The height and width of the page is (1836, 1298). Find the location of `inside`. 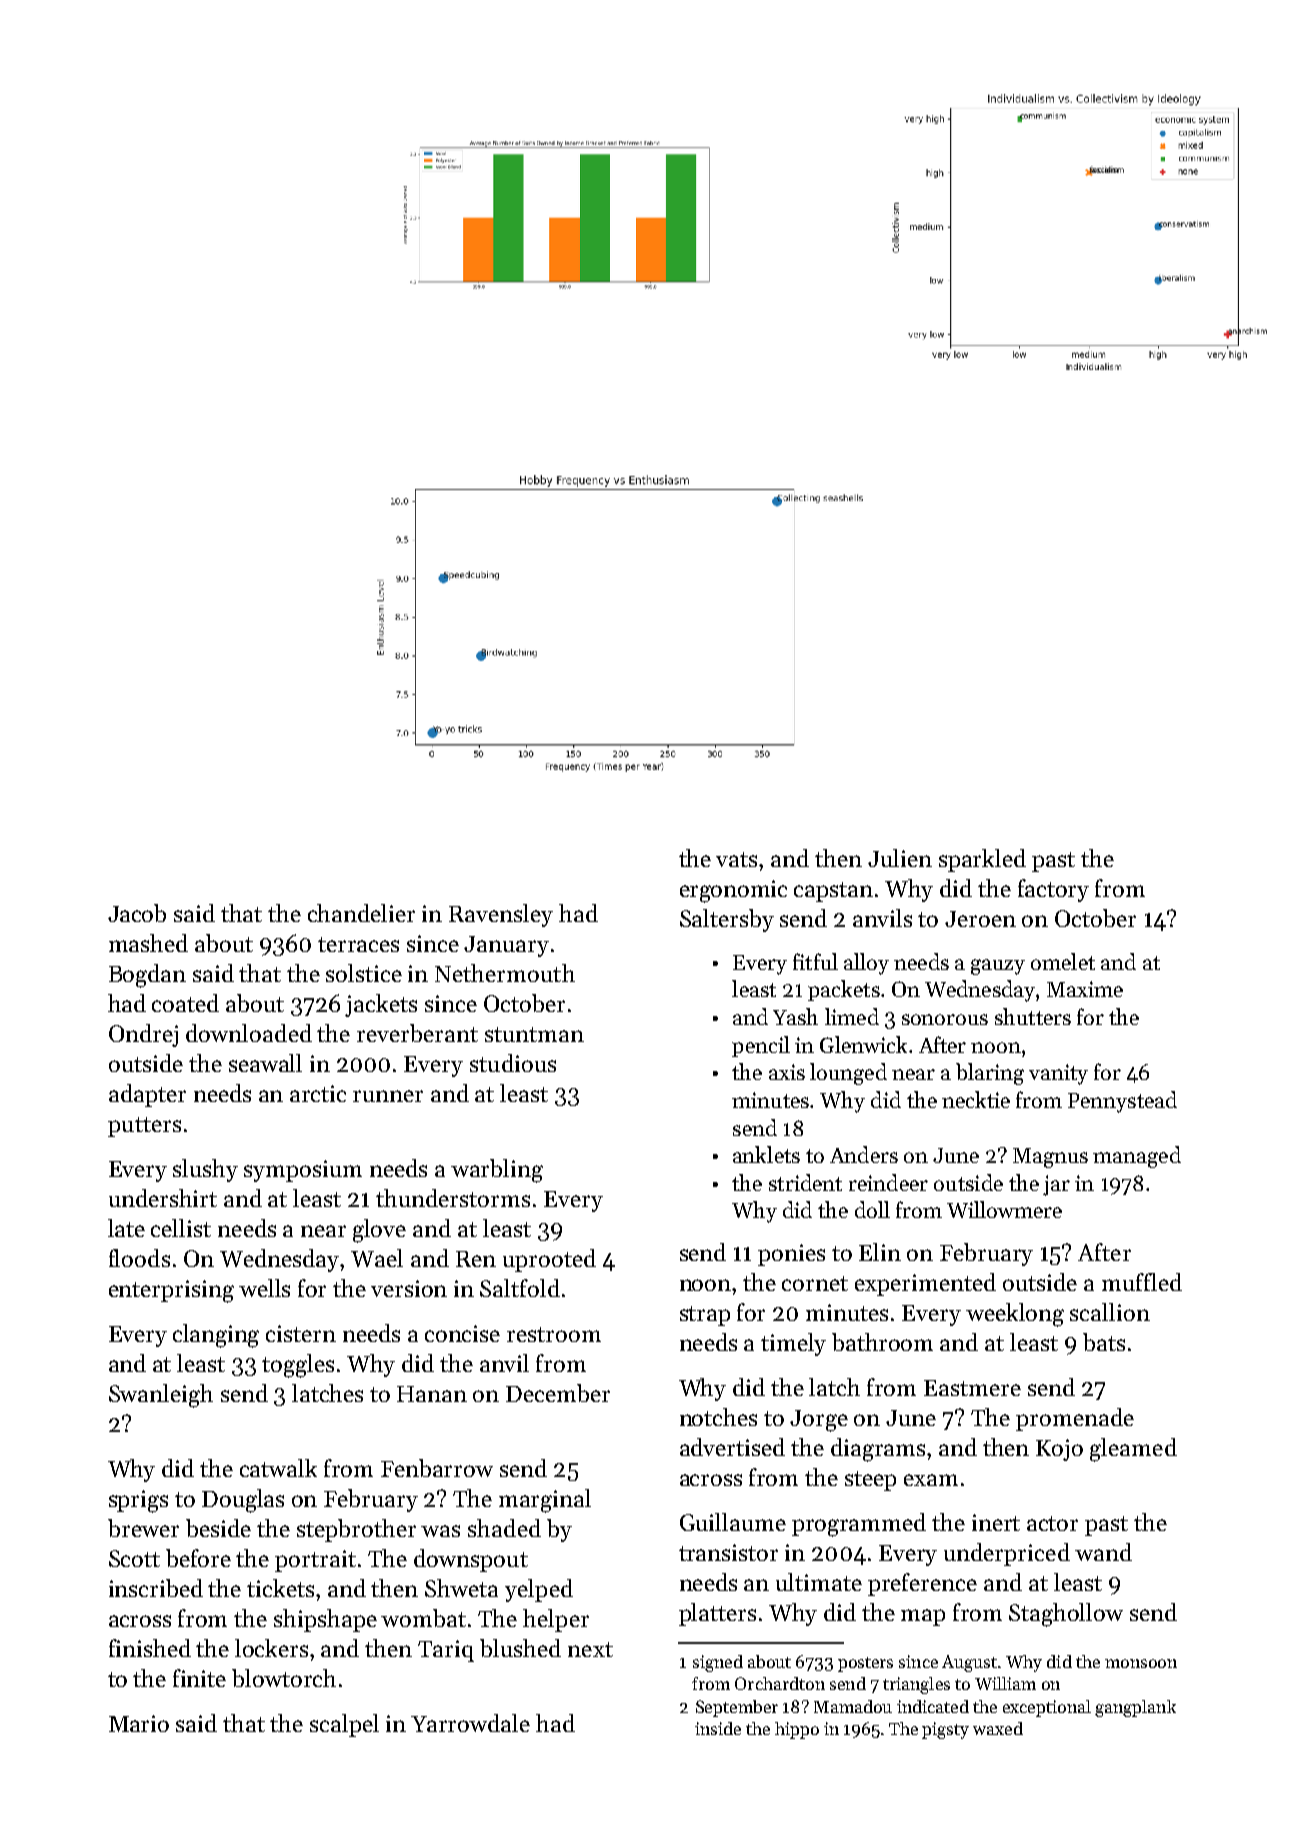

inside is located at coordinates (718, 1728).
